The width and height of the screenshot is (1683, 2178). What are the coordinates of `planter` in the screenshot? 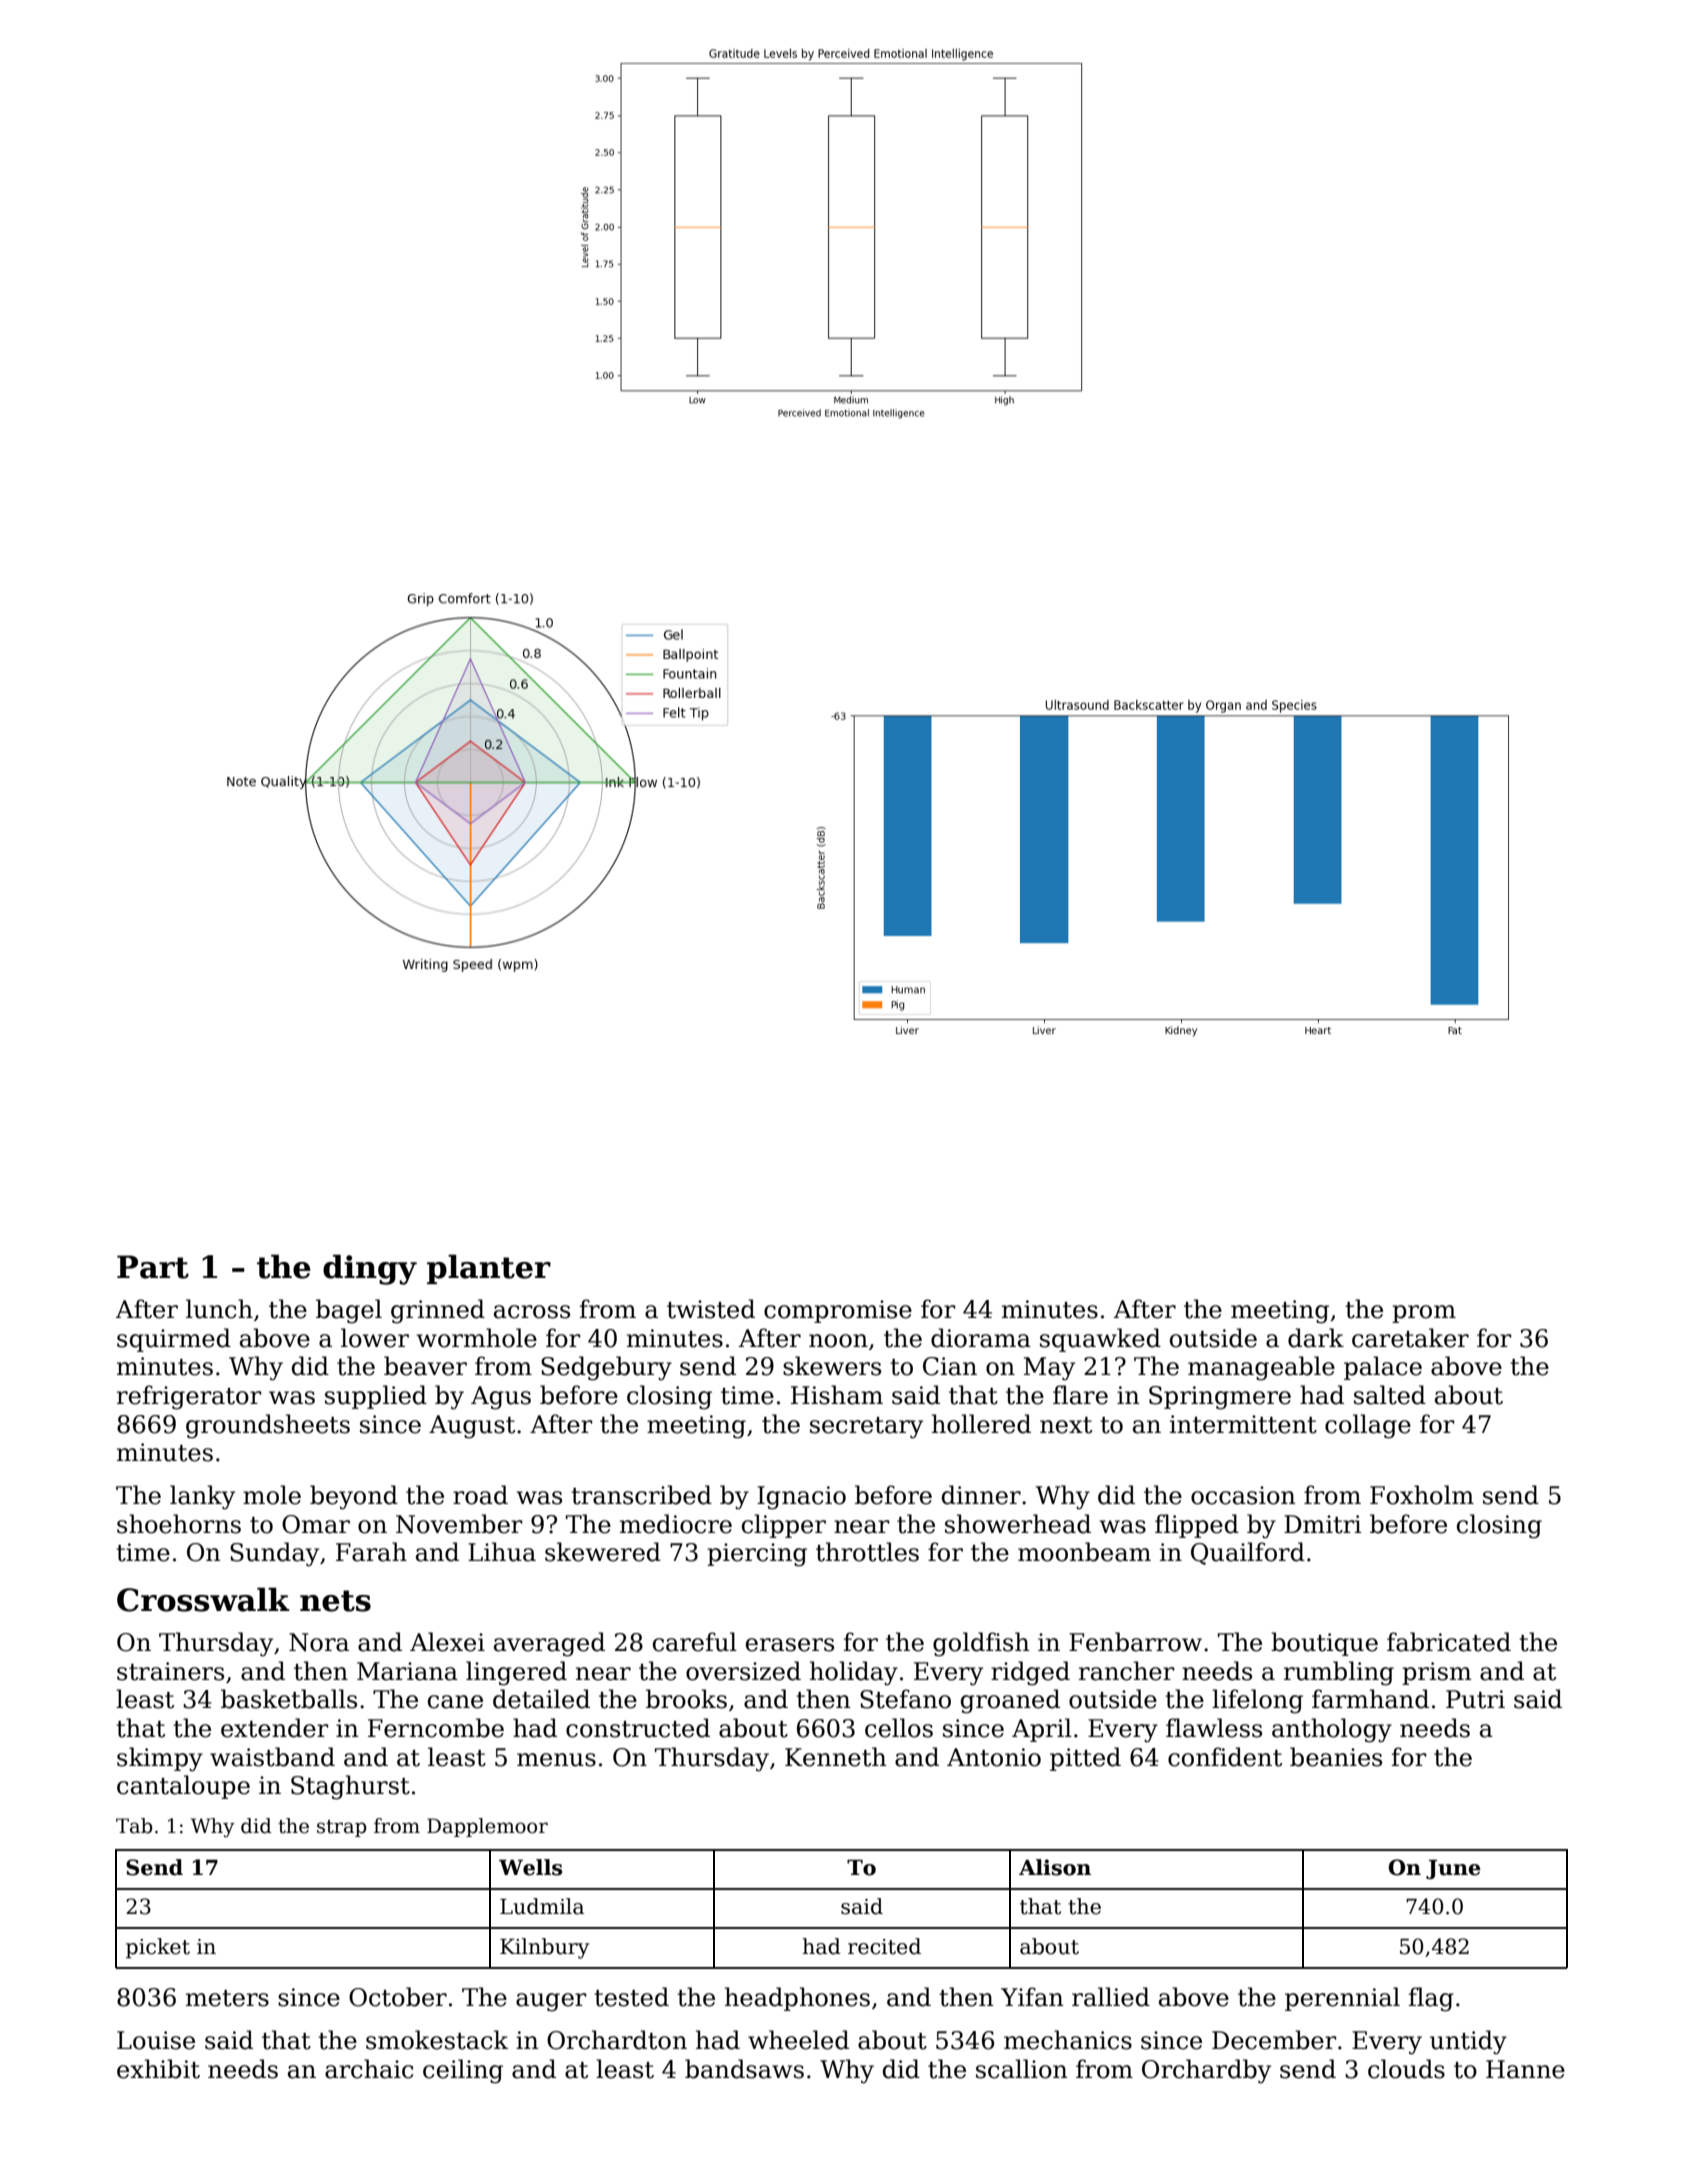 It's located at (489, 1269).
